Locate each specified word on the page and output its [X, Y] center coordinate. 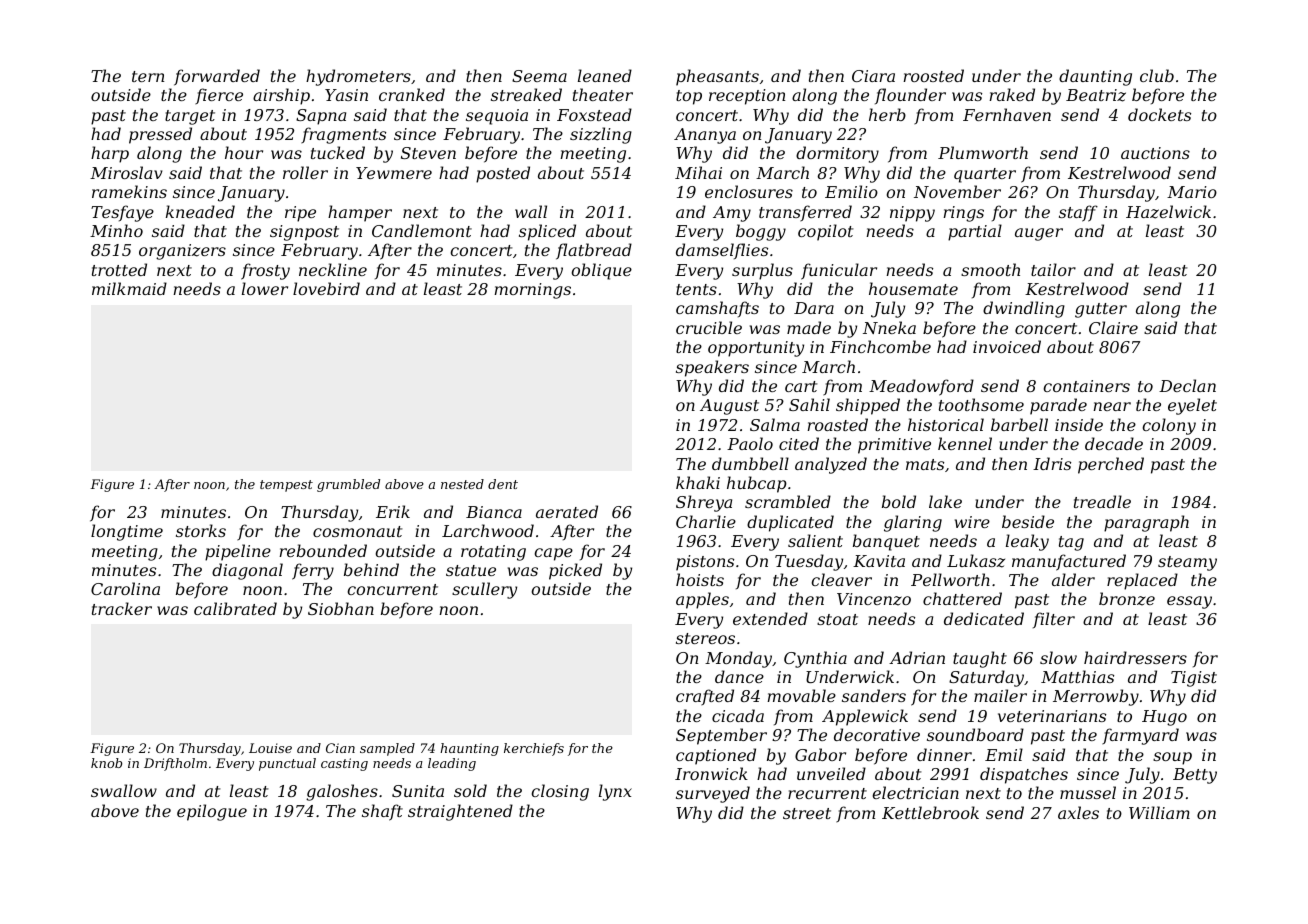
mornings [532, 291]
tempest [286, 486]
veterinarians [1052, 716]
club [1157, 75]
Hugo [1164, 718]
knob [106, 763]
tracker [122, 608]
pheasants [717, 77]
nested [462, 484]
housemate [913, 288]
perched [1111, 465]
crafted [705, 697]
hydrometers [358, 77]
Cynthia [815, 659]
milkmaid [129, 288]
